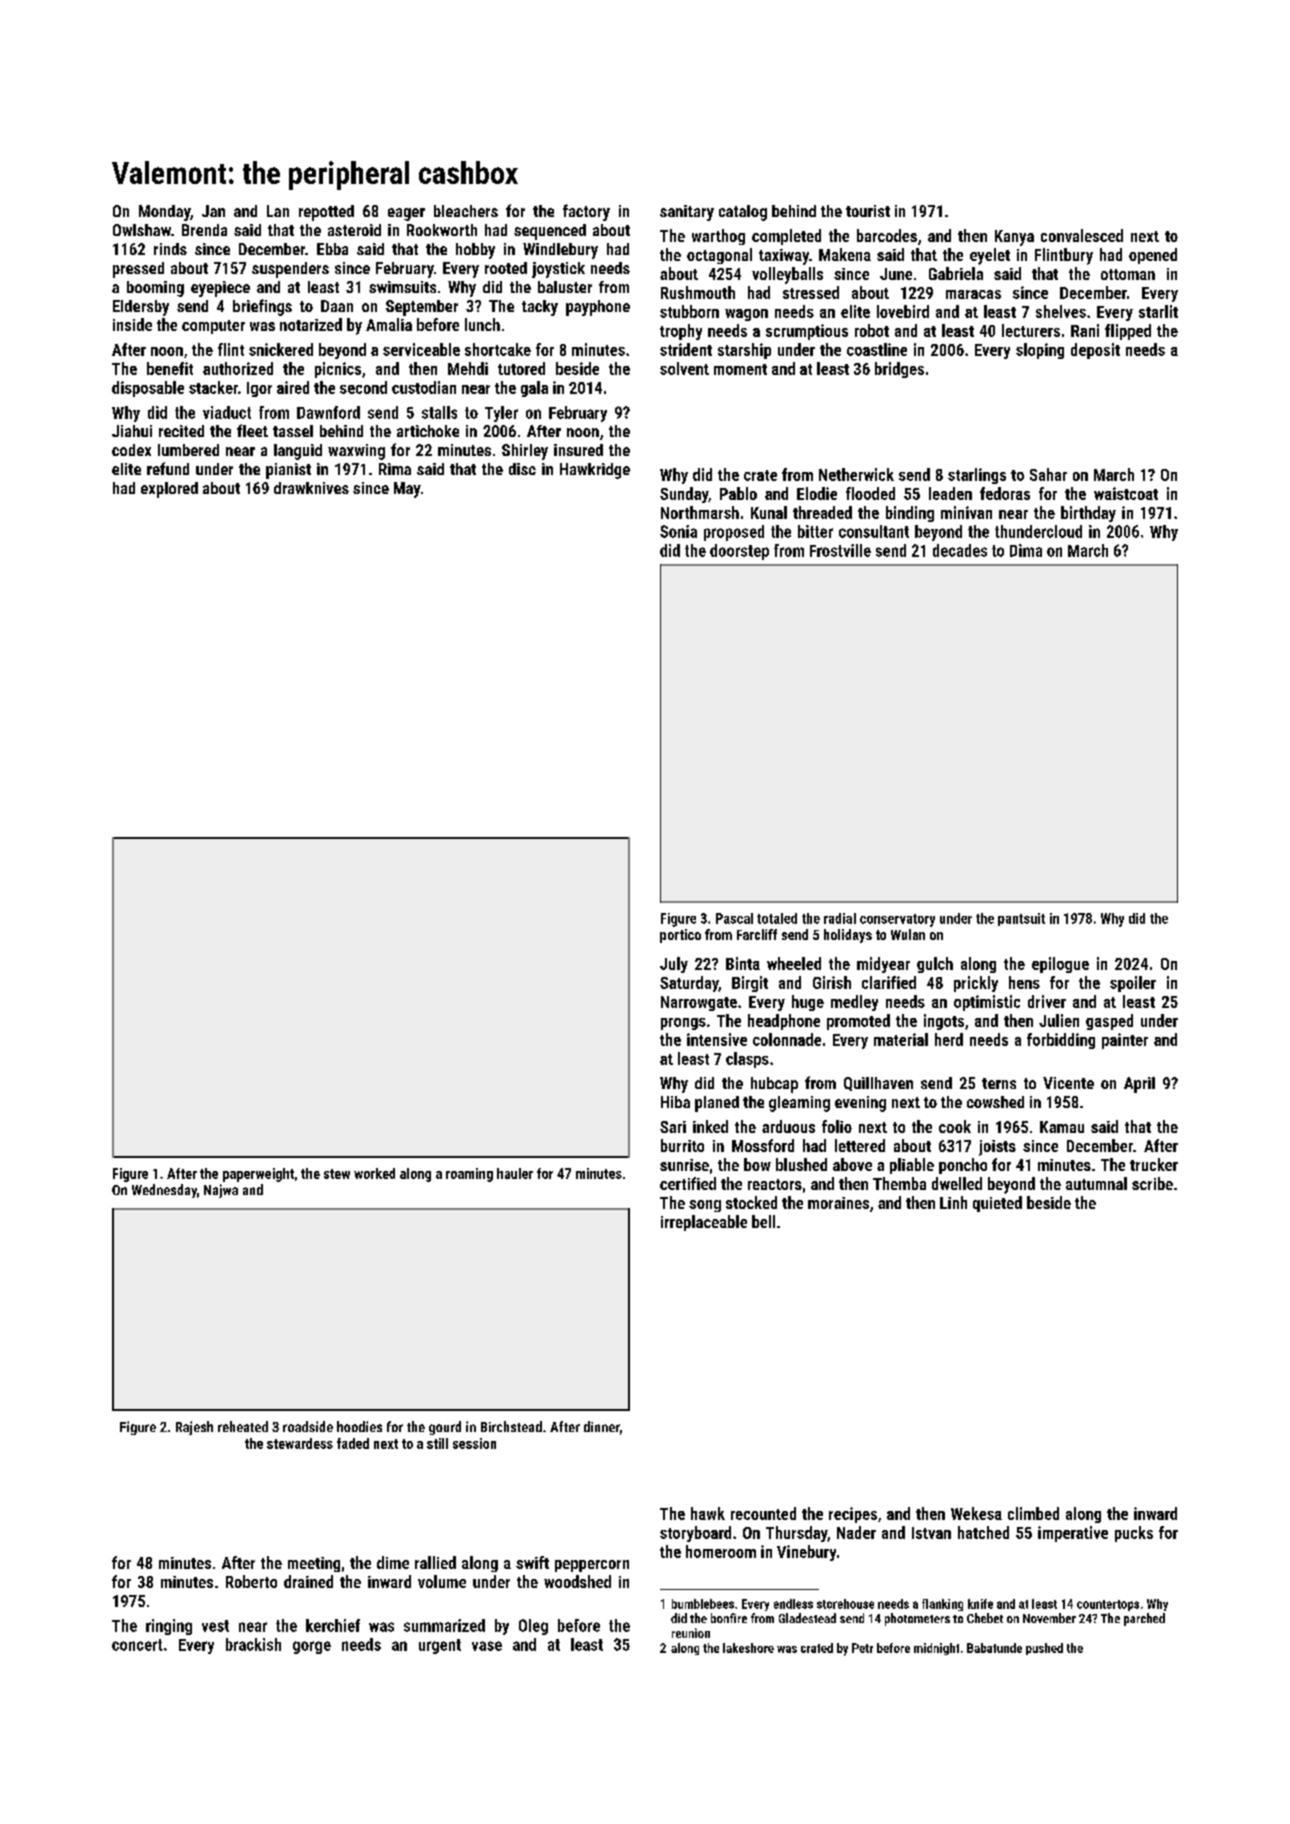 The height and width of the screenshot is (1824, 1290). What do you see at coordinates (137, 1645) in the screenshot?
I see `concert` at bounding box center [137, 1645].
